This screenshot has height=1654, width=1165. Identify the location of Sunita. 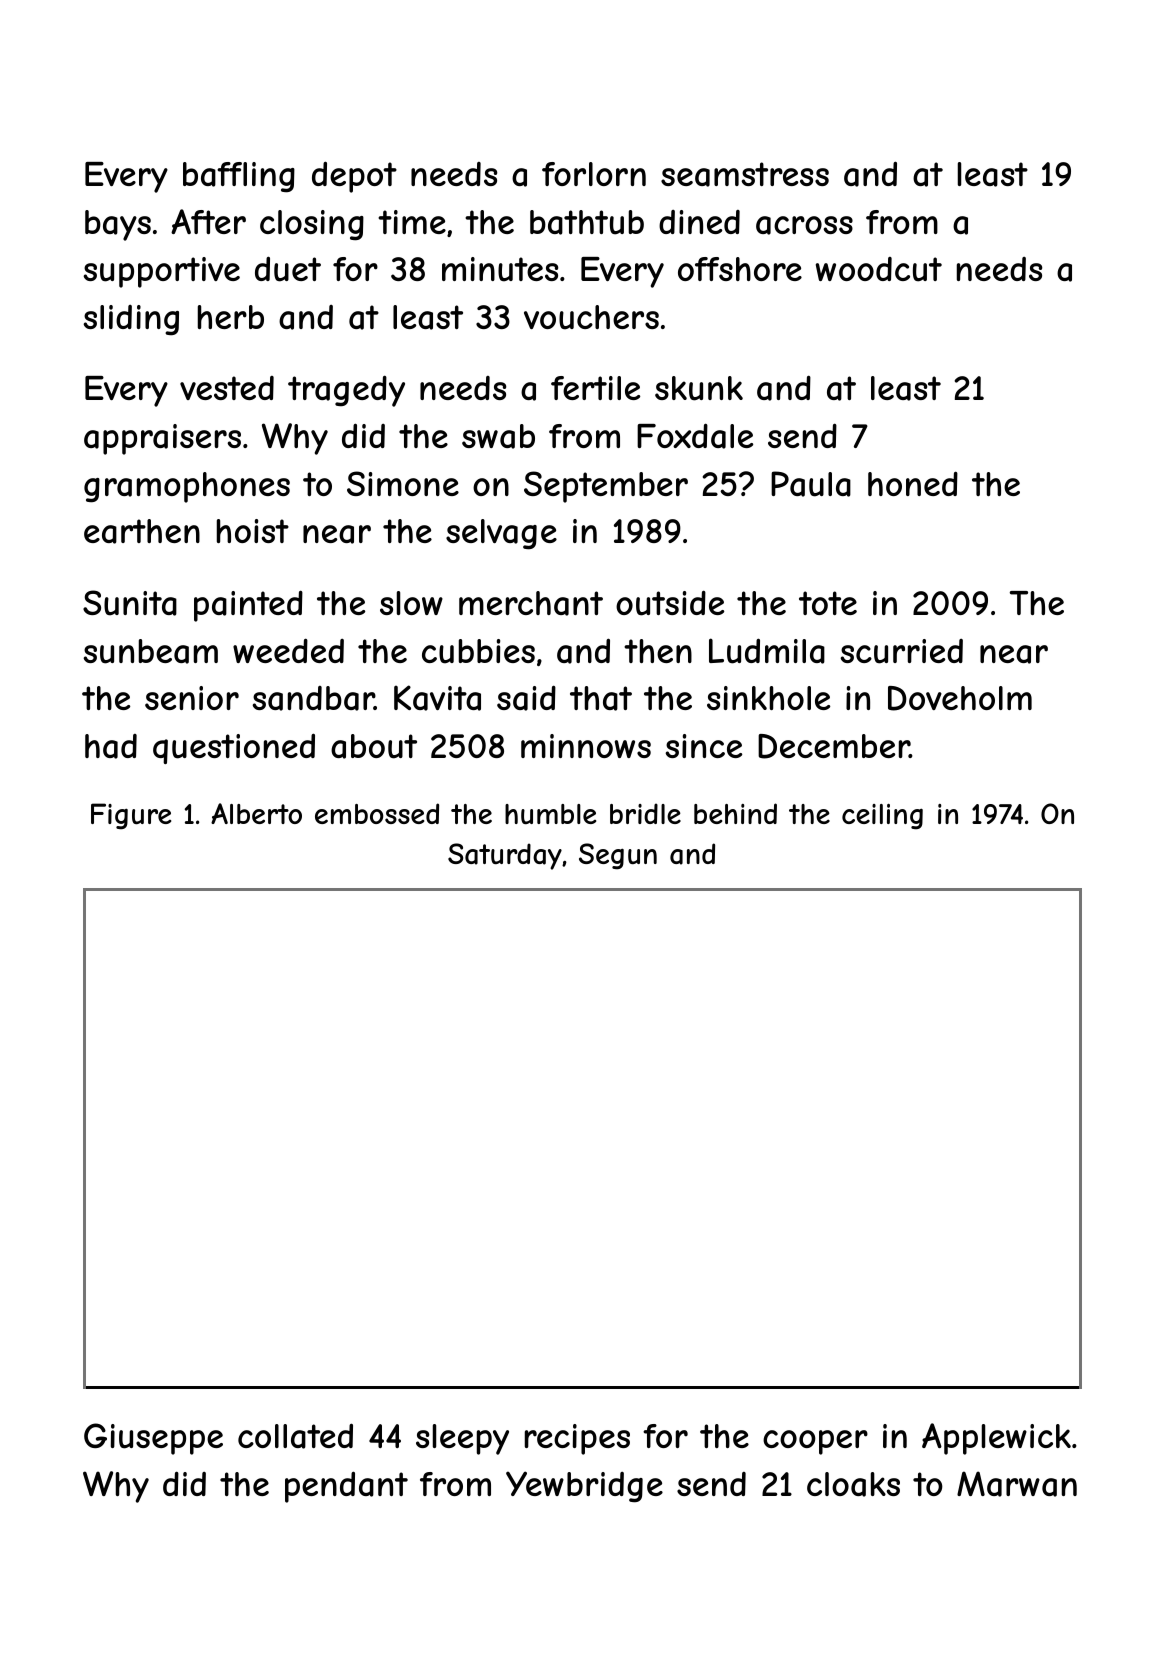
(130, 603).
